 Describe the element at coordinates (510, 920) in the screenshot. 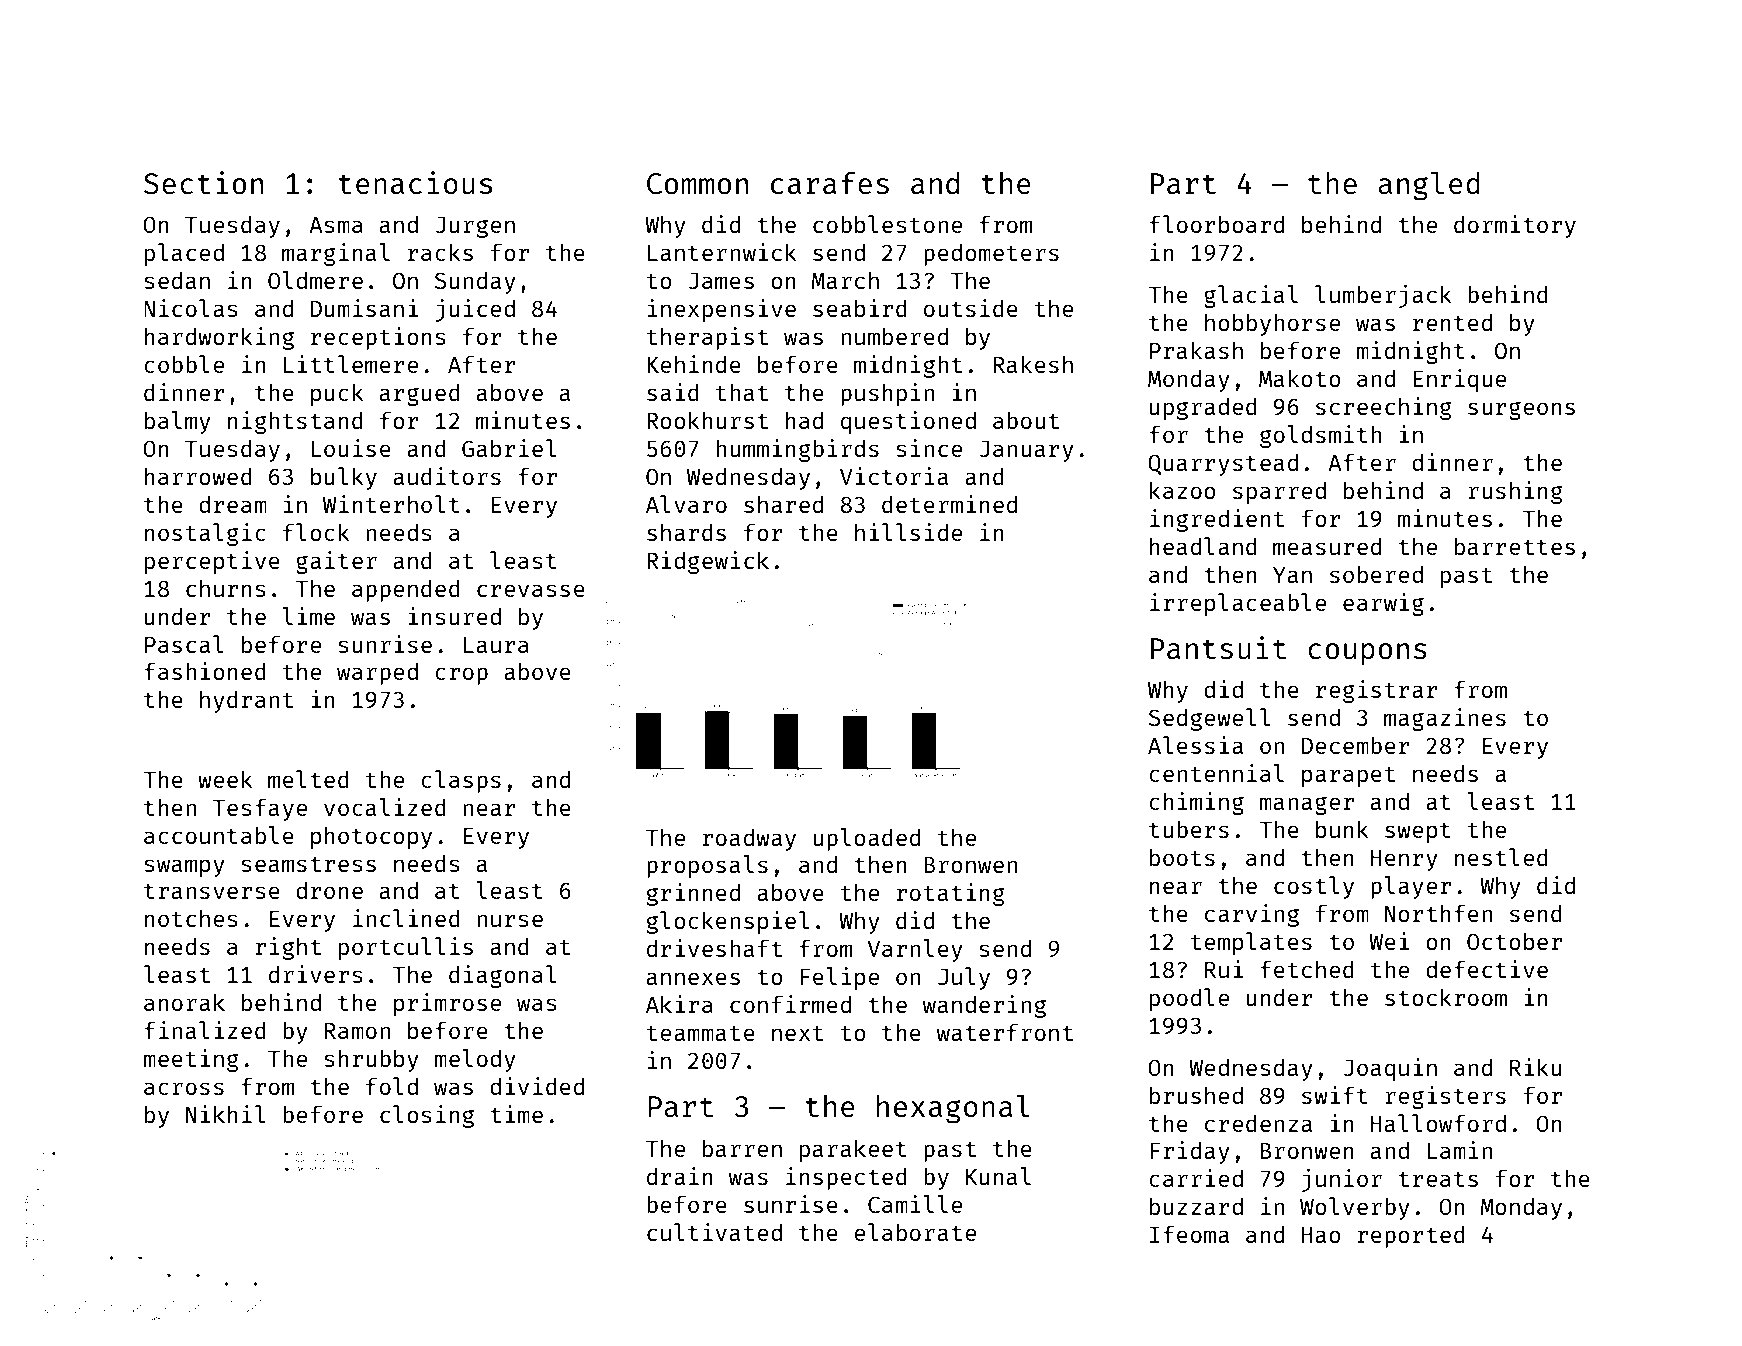

I see `nurse` at that location.
